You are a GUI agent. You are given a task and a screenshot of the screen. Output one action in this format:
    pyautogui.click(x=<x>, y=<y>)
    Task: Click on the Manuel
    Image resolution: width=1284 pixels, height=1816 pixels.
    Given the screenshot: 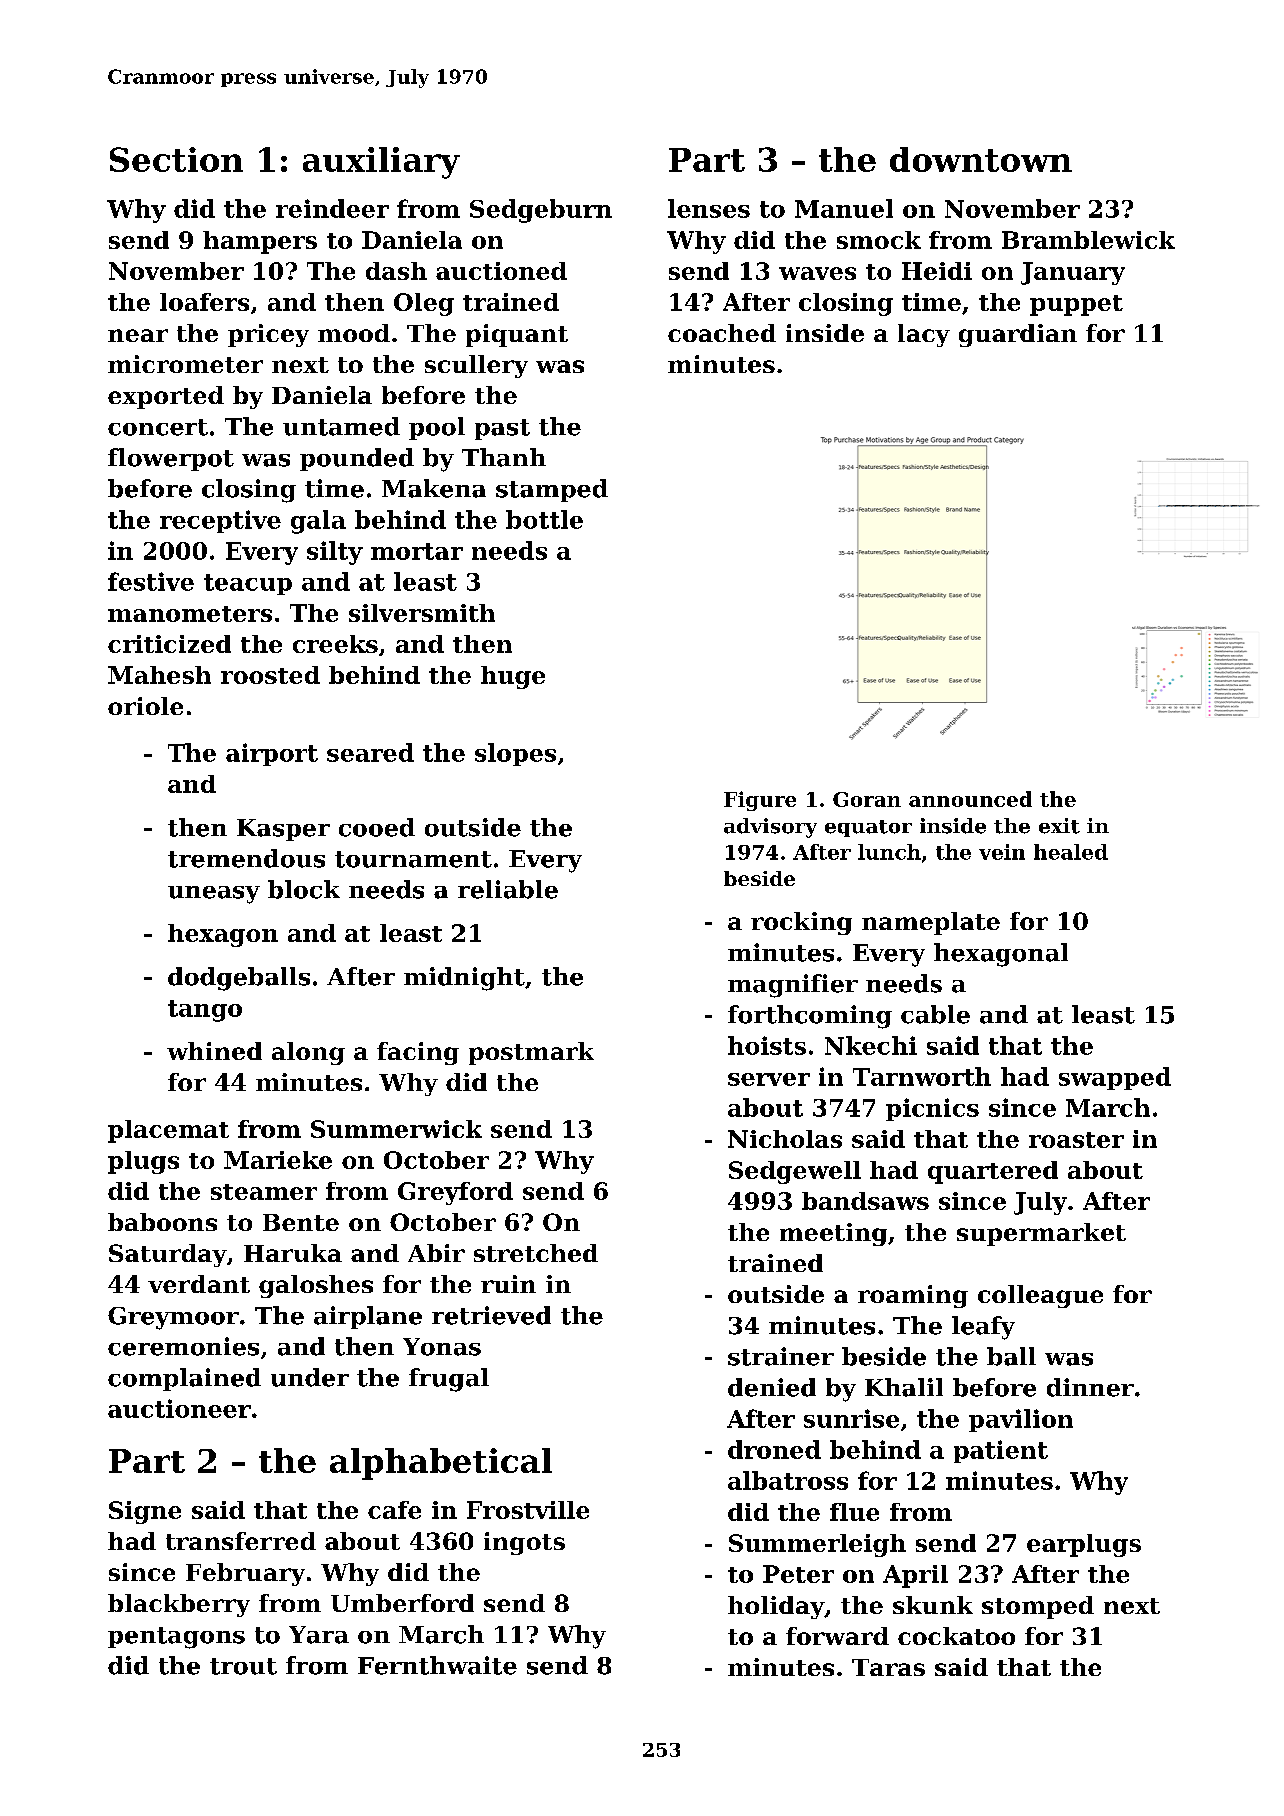 What is the action you would take?
    pyautogui.click(x=844, y=208)
